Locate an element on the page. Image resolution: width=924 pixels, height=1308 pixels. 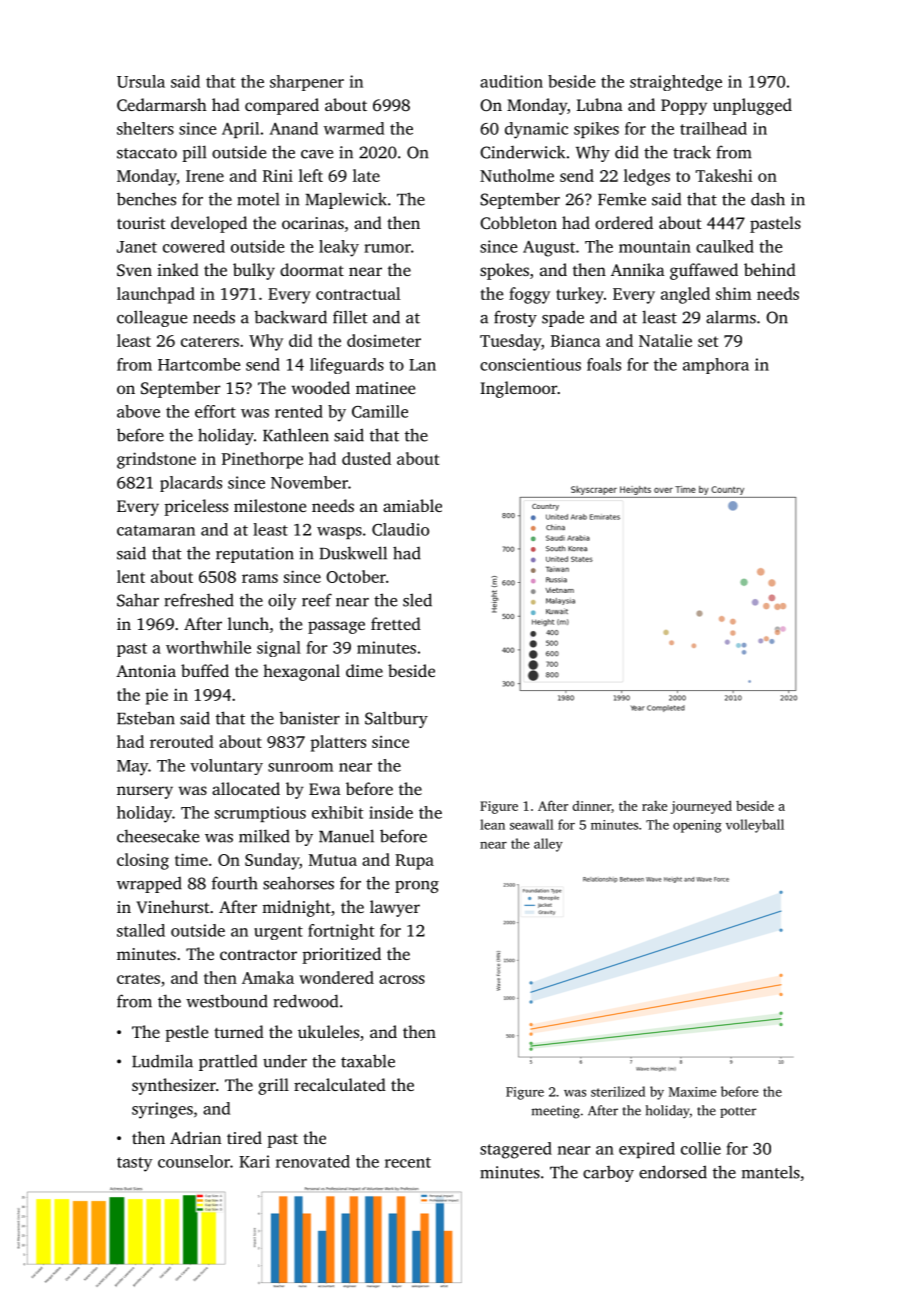
Claudio is located at coordinates (400, 529).
